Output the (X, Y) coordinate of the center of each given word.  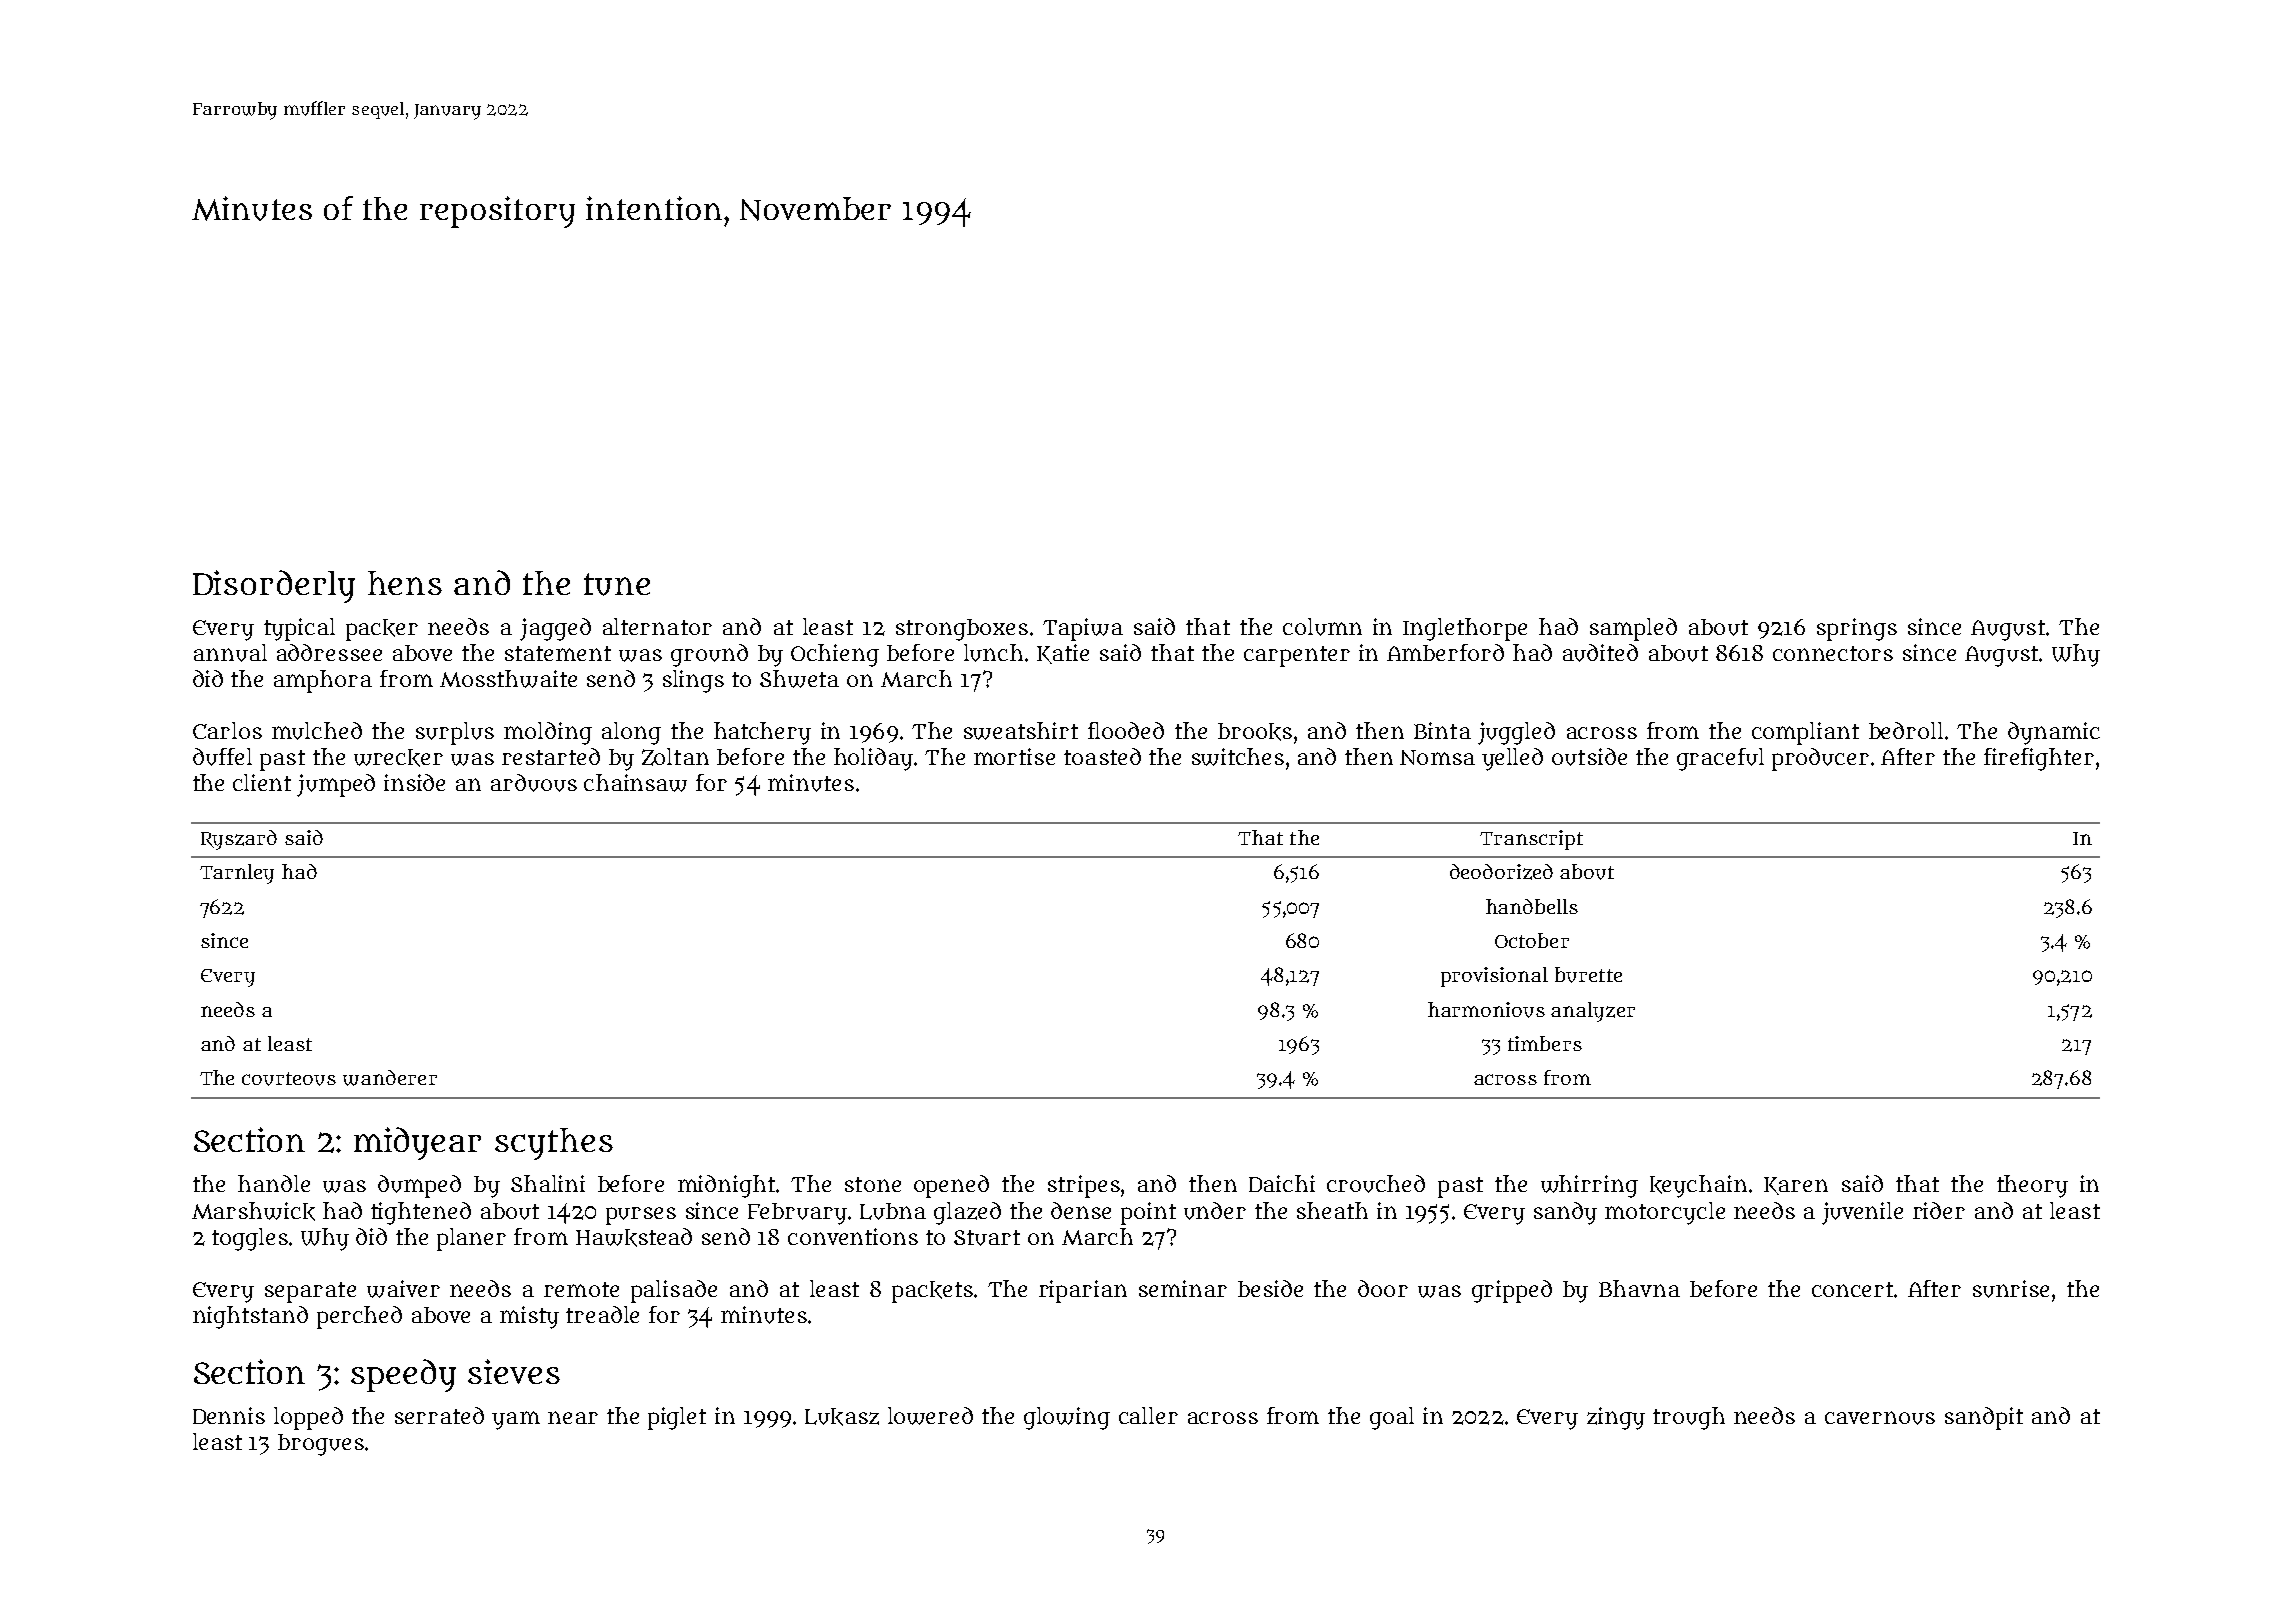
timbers (1545, 1043)
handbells (1532, 906)
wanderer (390, 1078)
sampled (1633, 629)
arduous (534, 783)
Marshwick (253, 1211)
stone (873, 1184)
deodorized (1501, 872)
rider (1939, 1210)
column (1322, 627)
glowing (1067, 1418)
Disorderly (274, 586)
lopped (308, 1418)
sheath (1332, 1210)
